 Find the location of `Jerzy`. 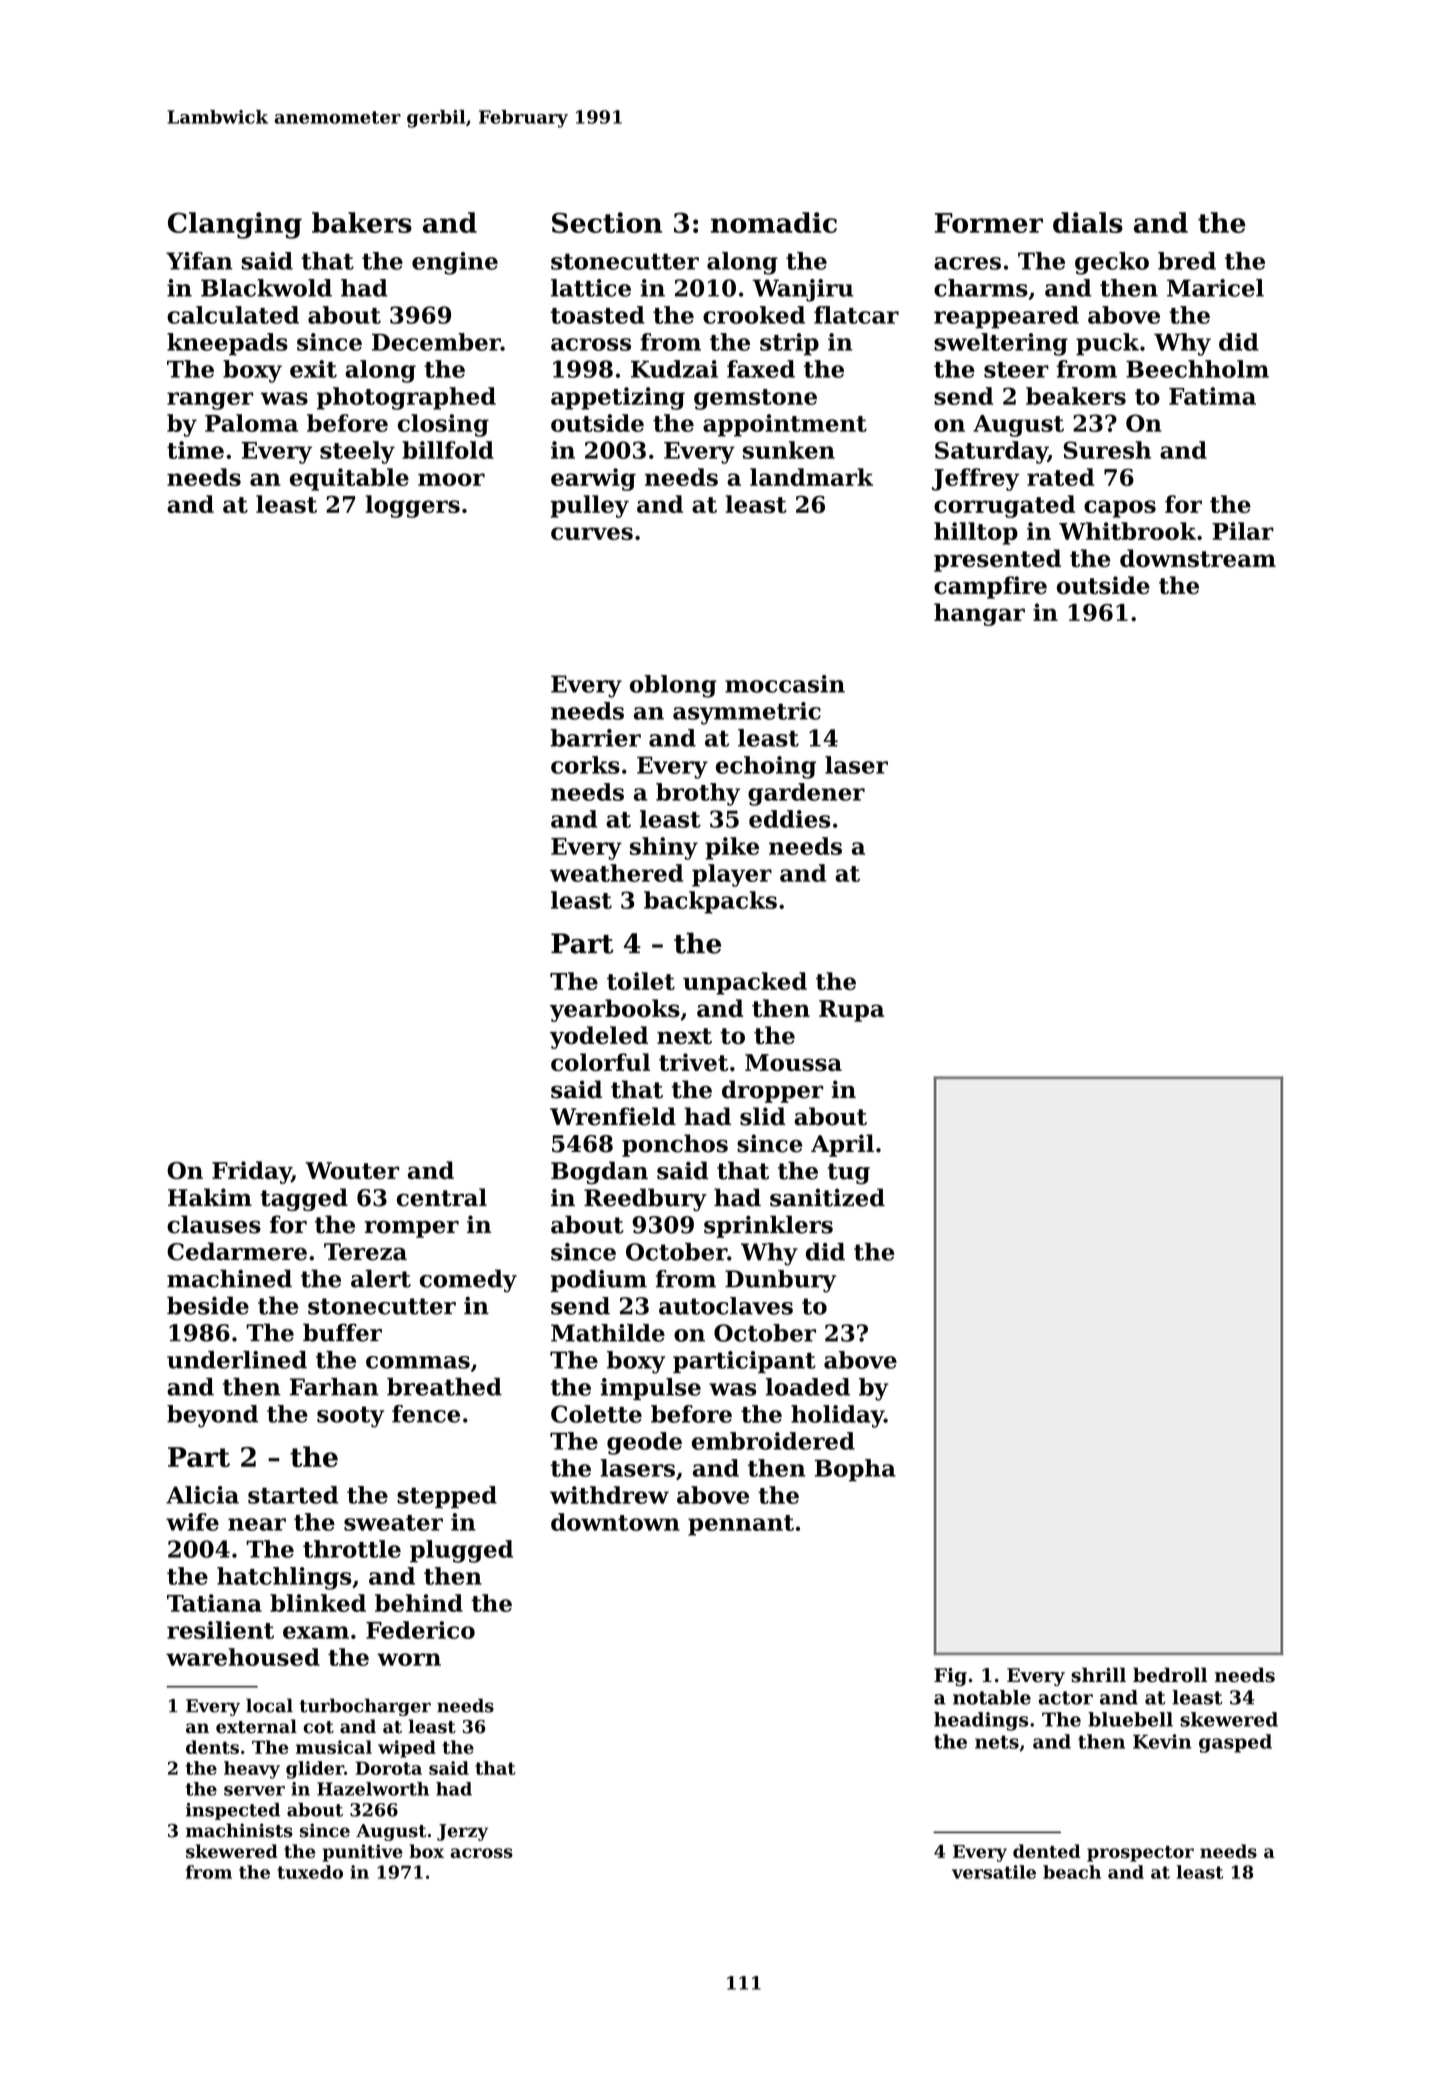

Jerzy is located at coordinates (462, 1832).
